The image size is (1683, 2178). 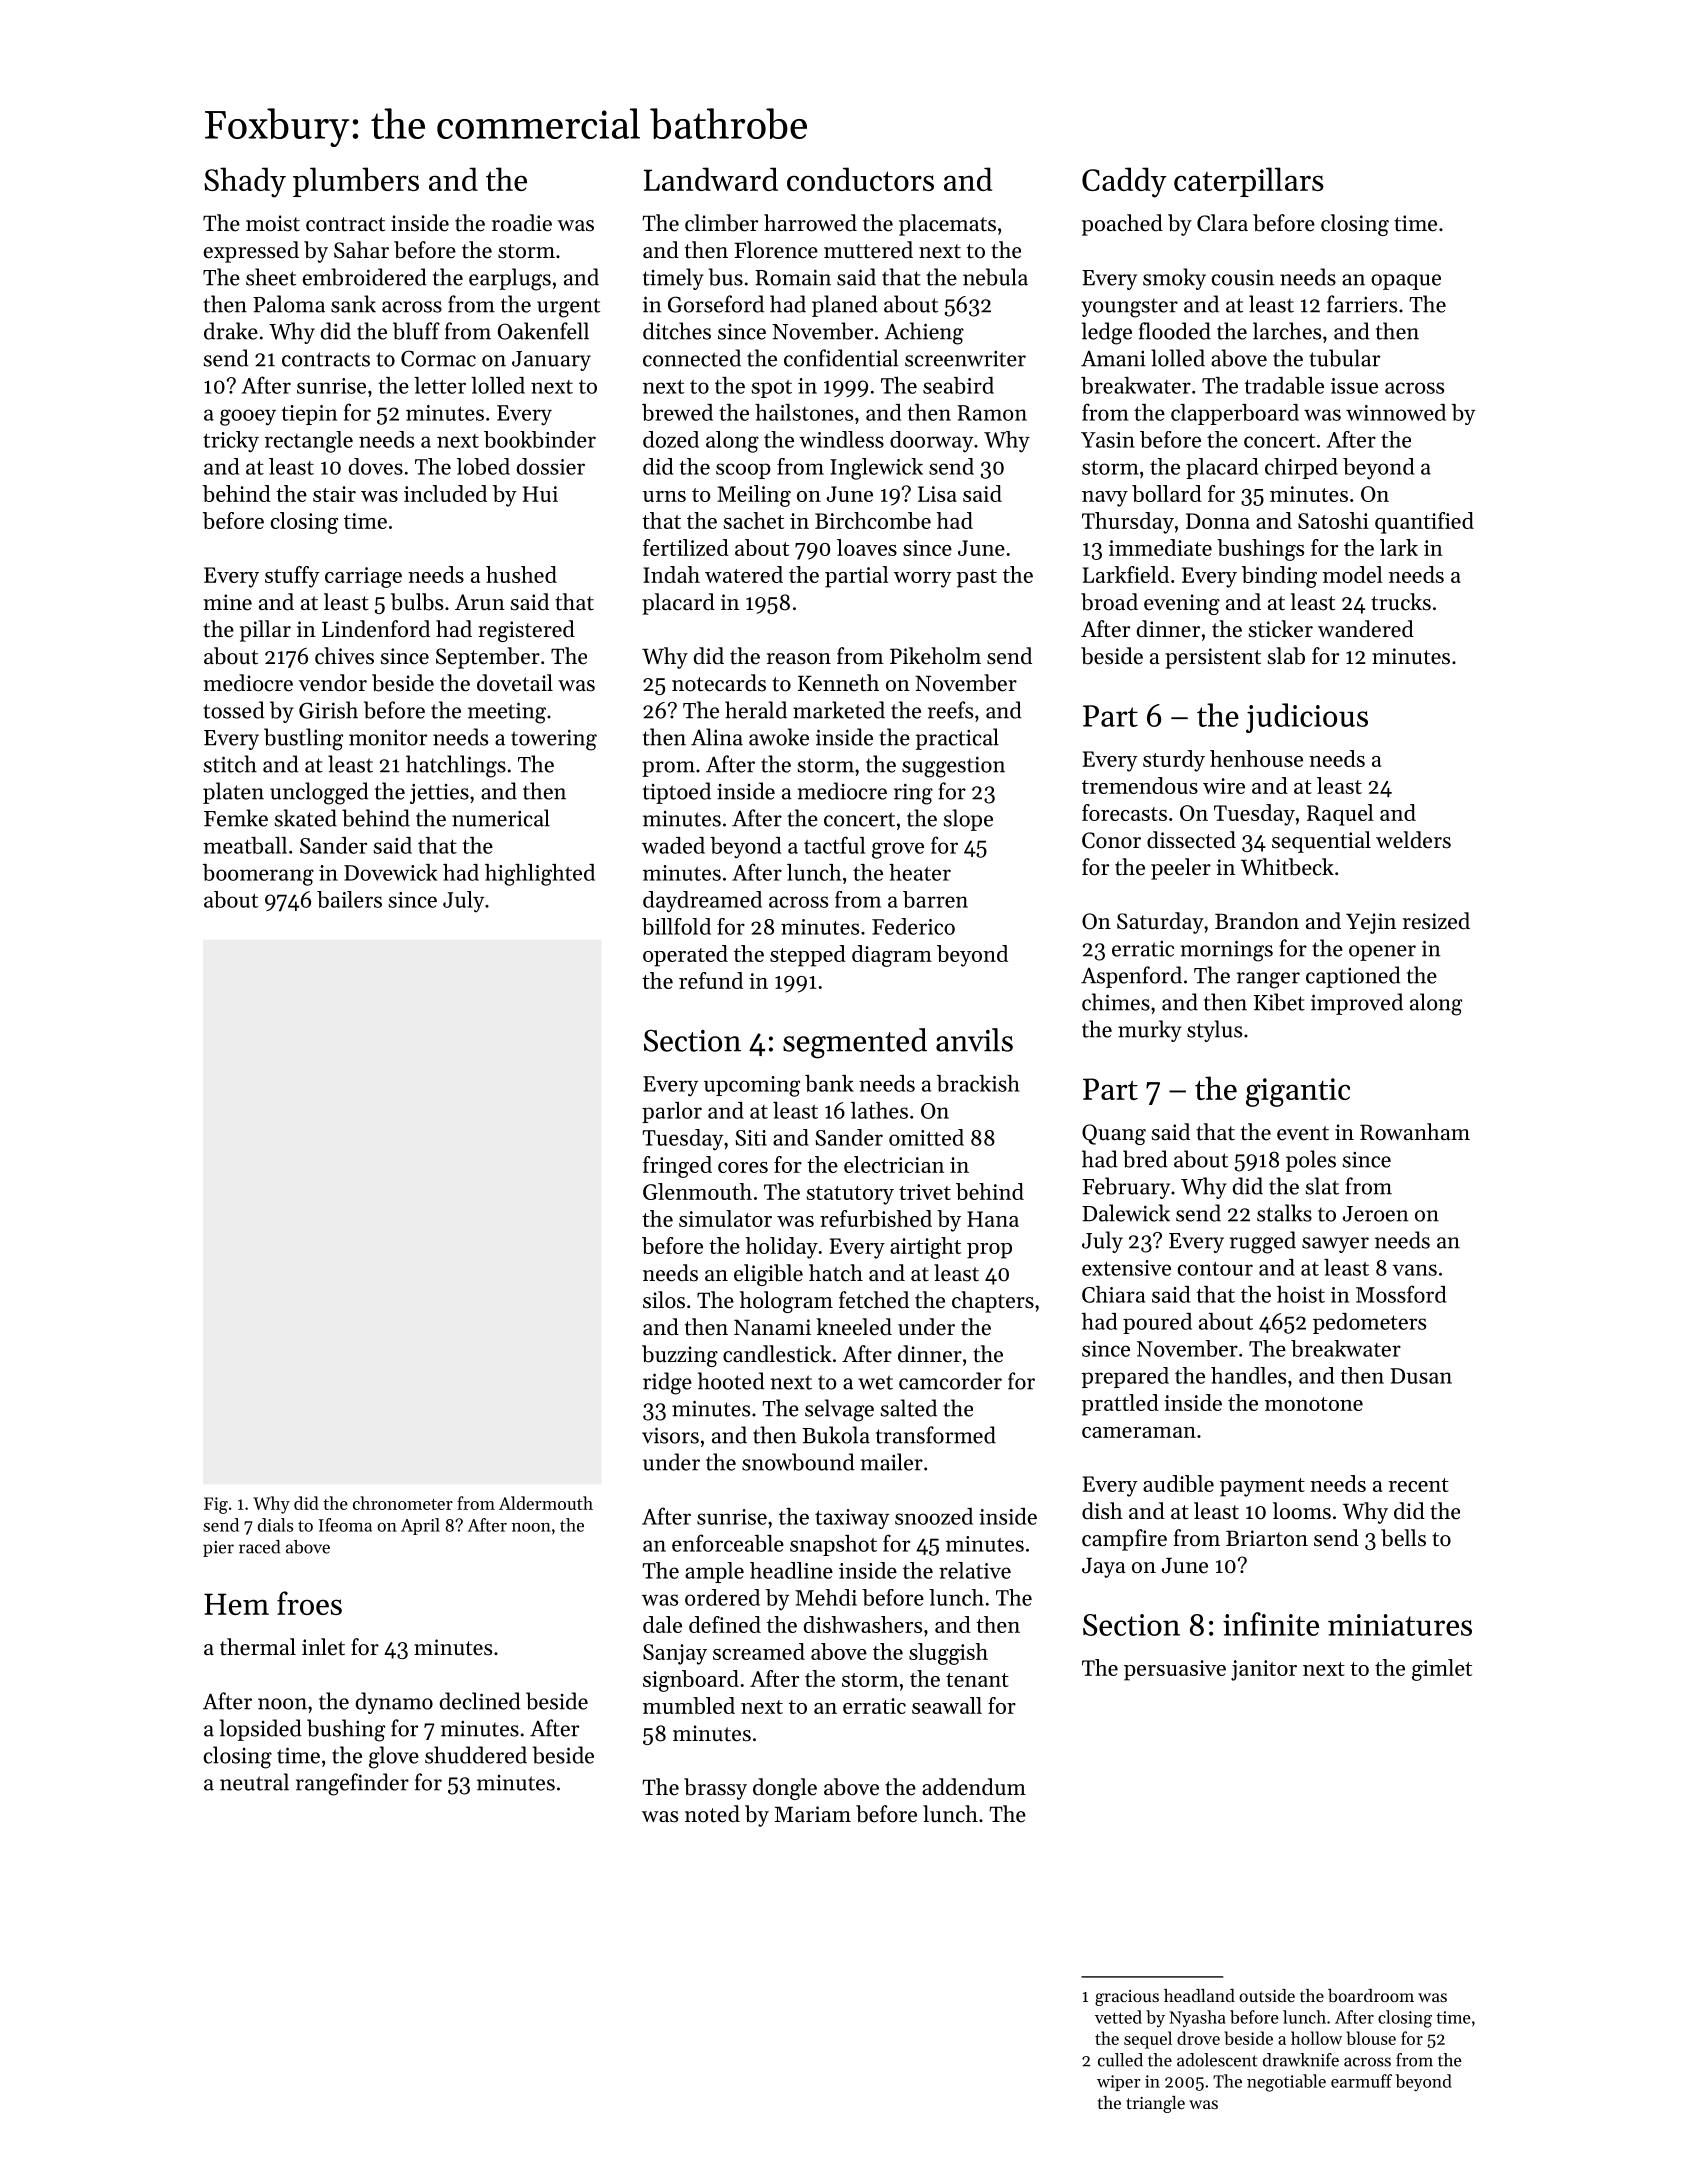 I want to click on rangefinder, so click(x=352, y=1784).
